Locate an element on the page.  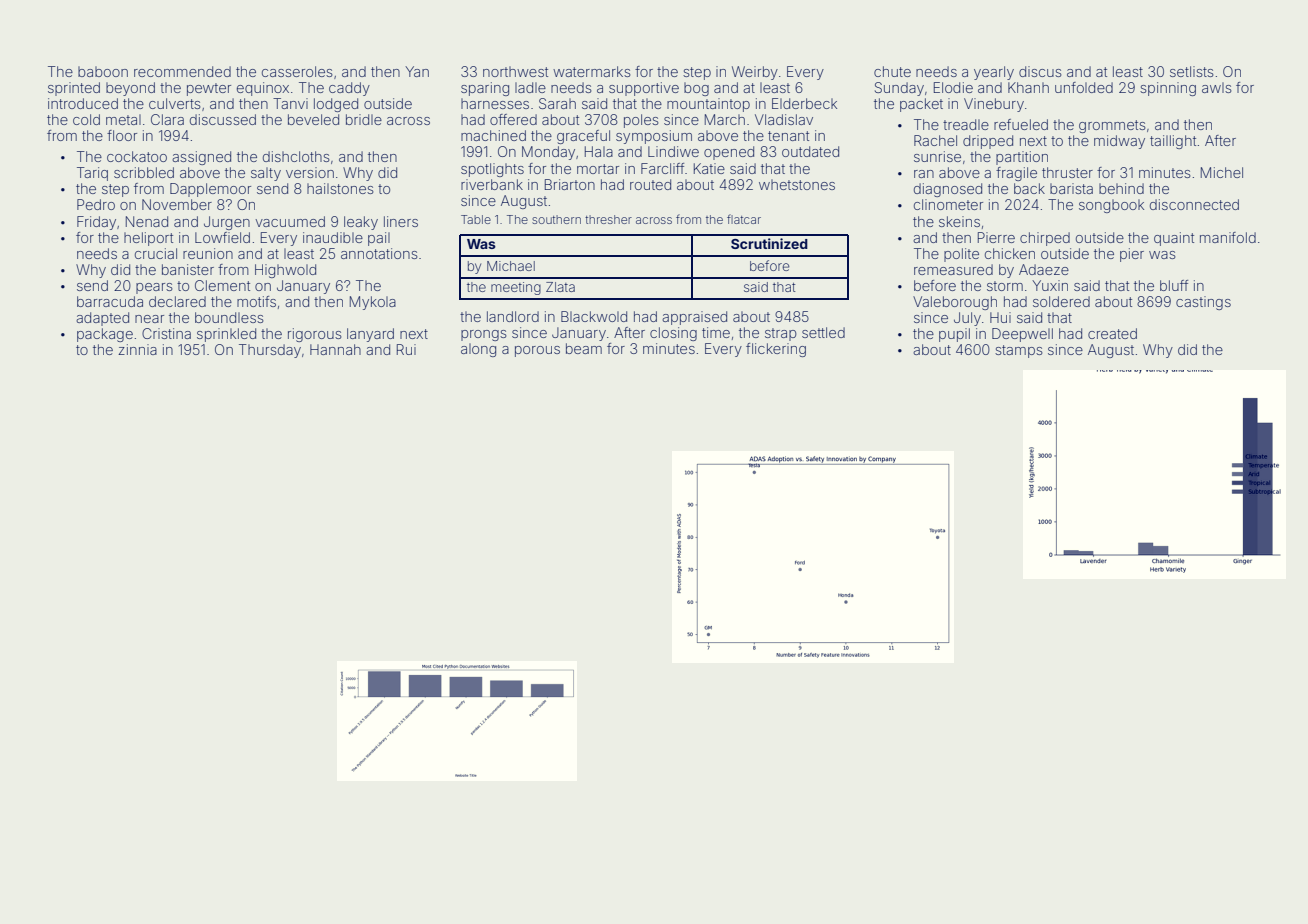
settled is located at coordinates (823, 332).
